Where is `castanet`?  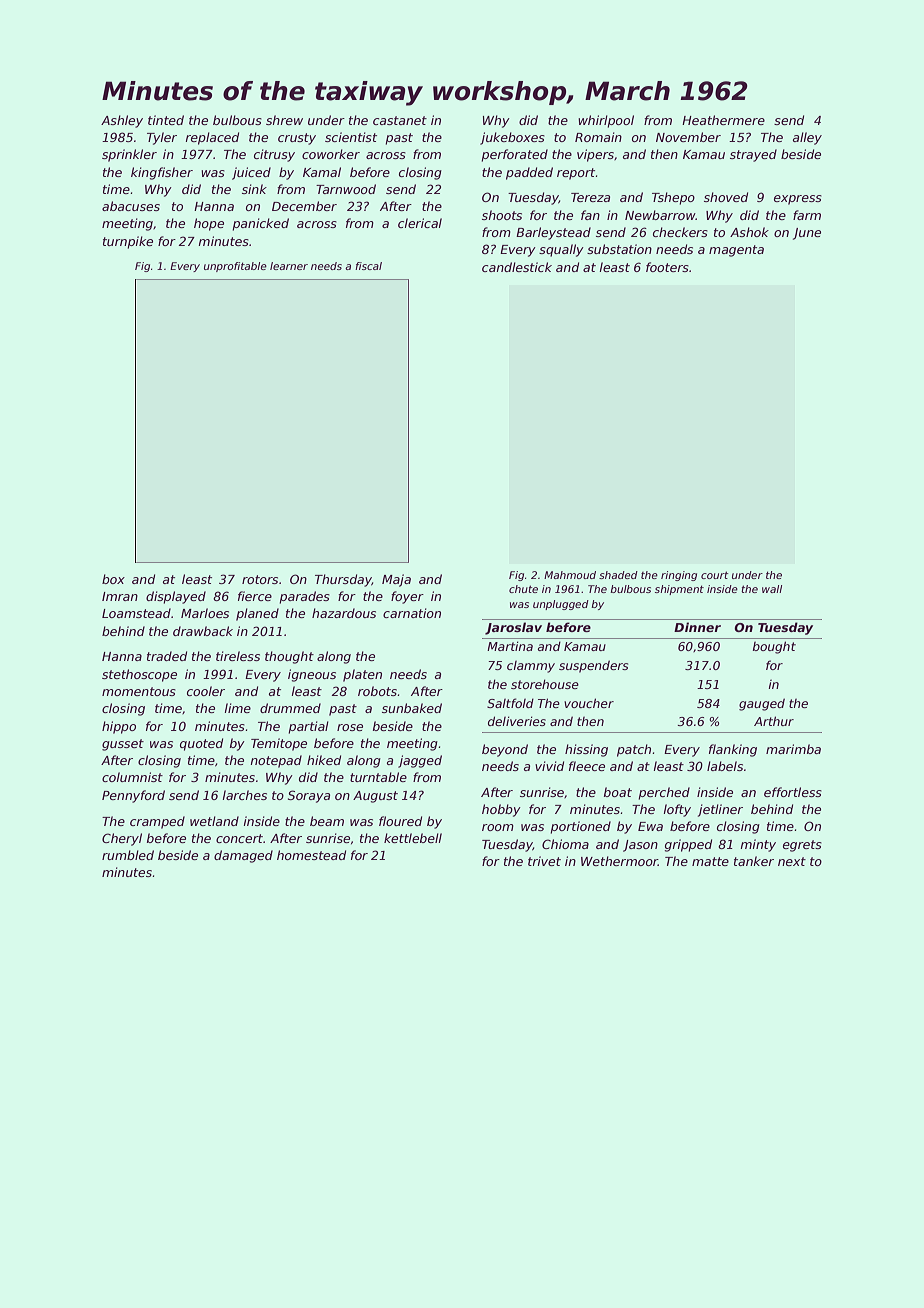
castanet is located at coordinates (400, 120).
